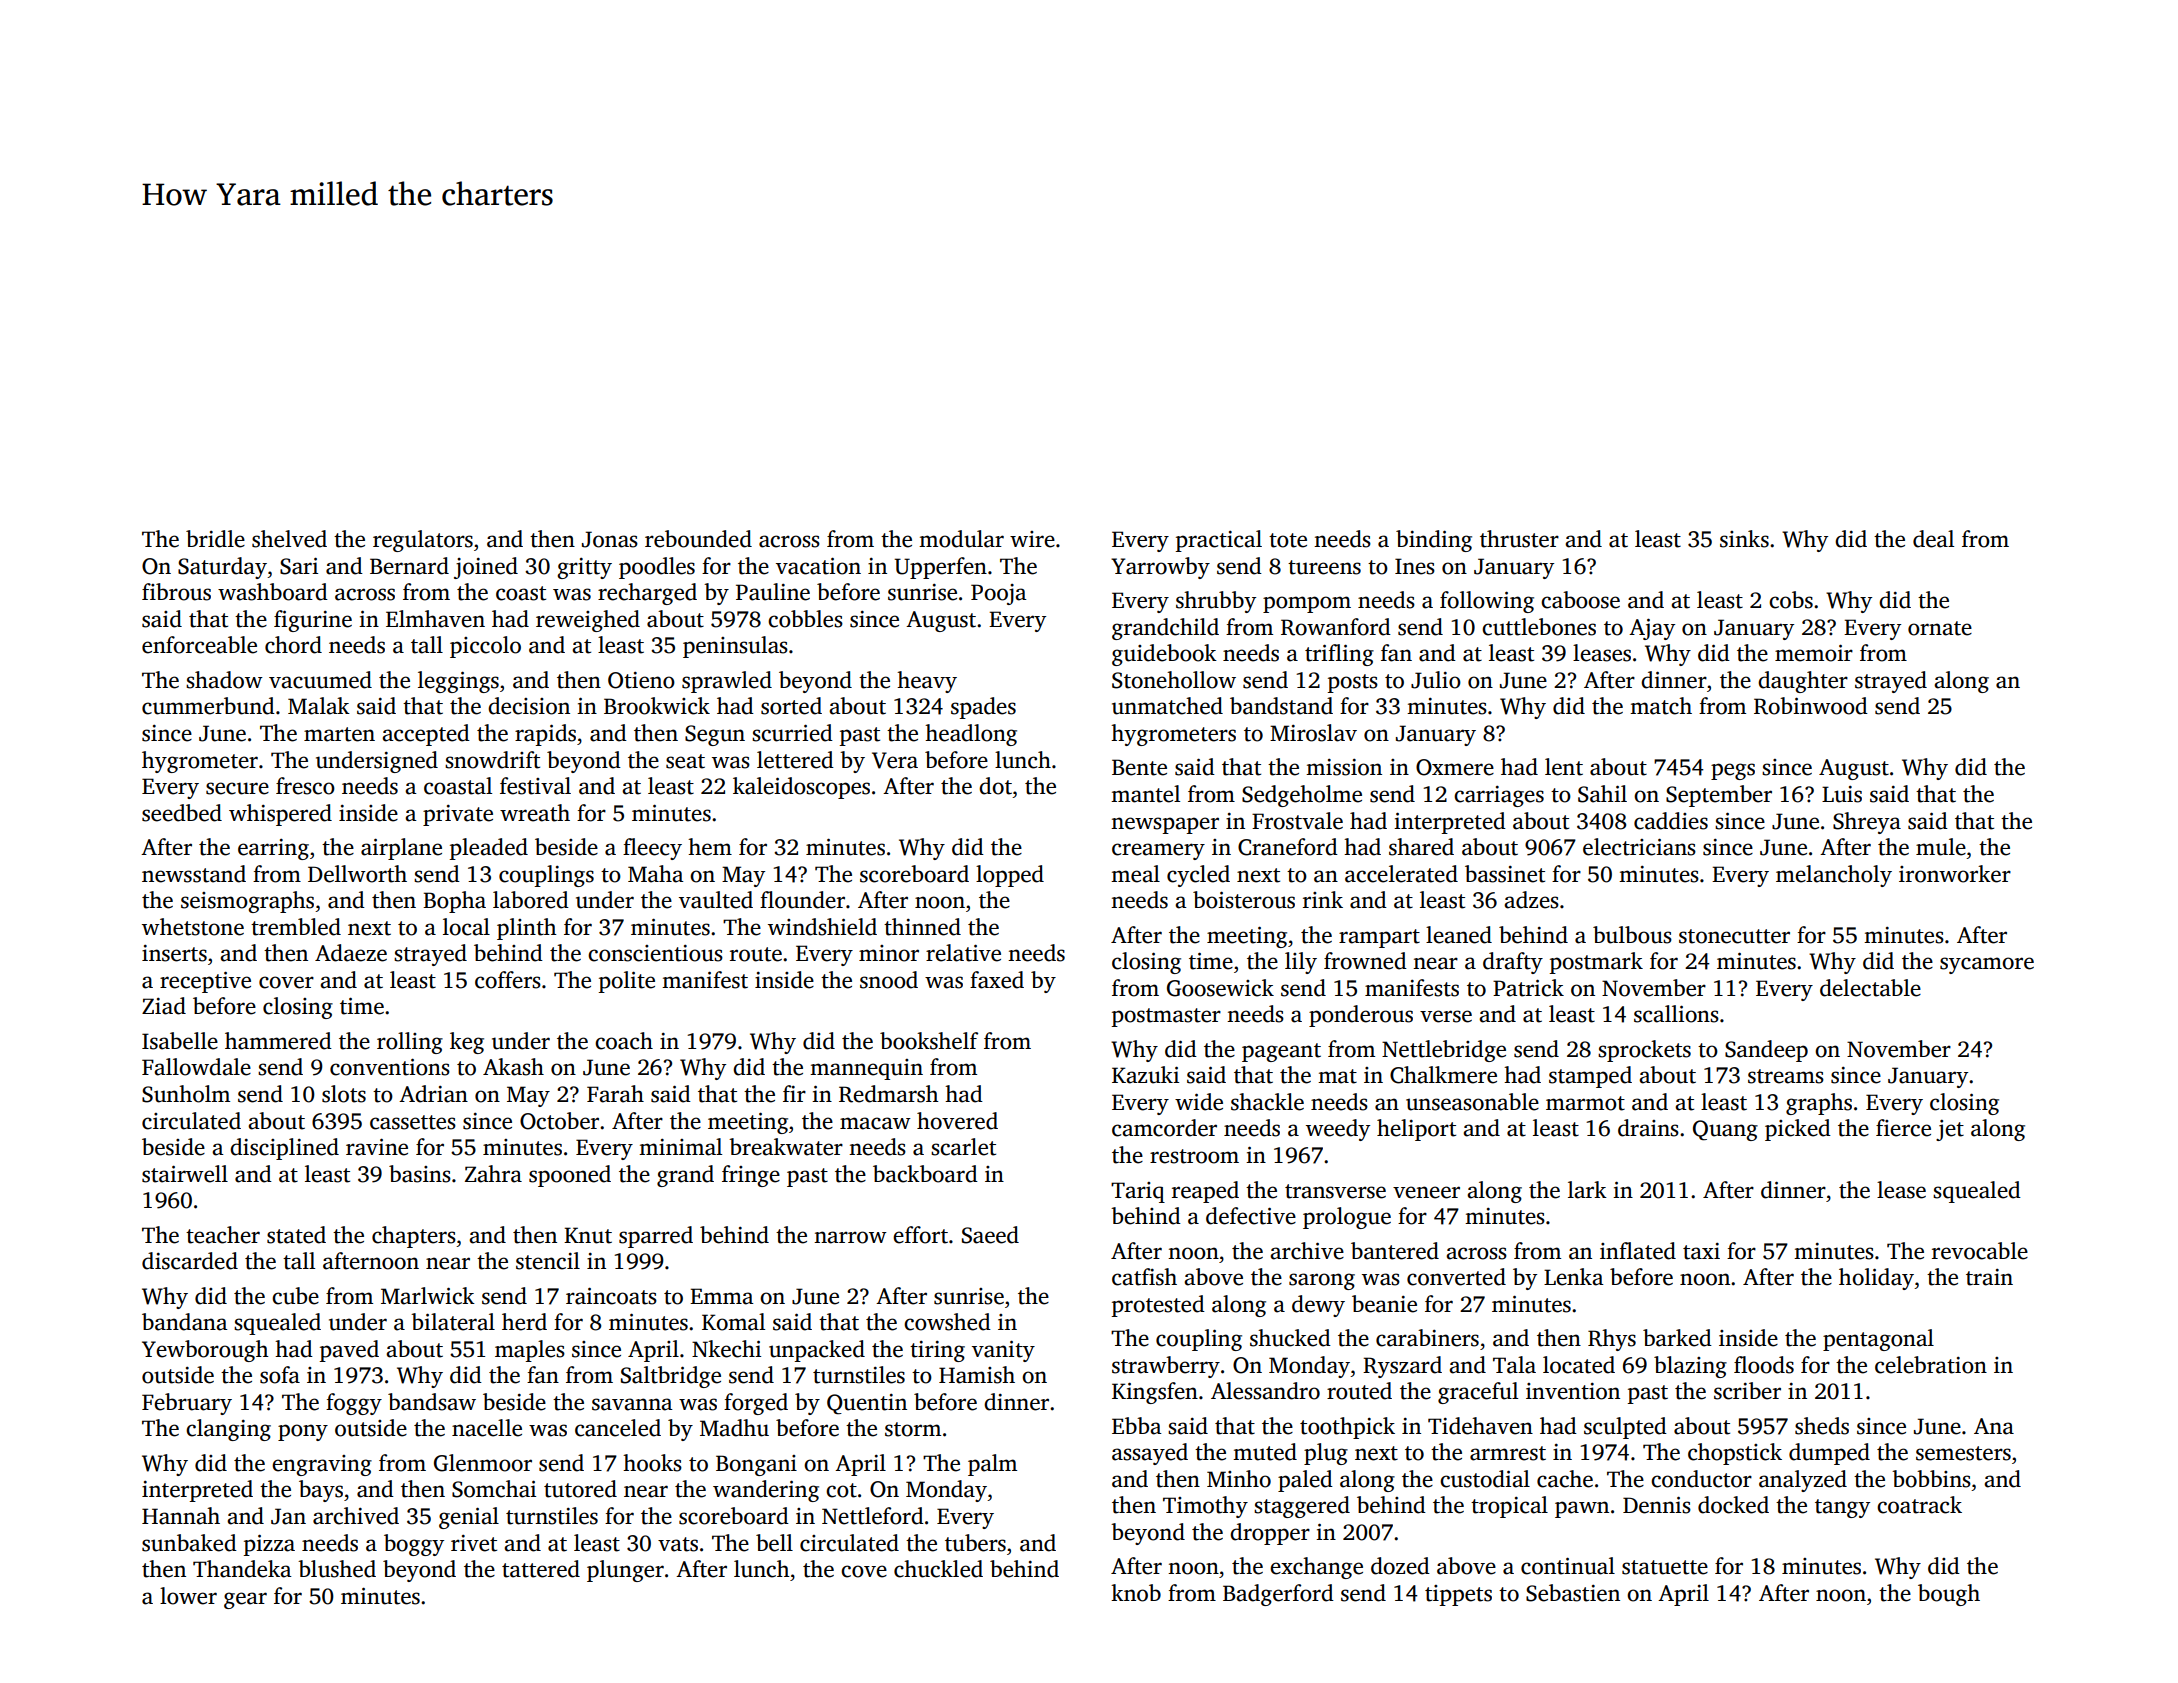  Describe the element at coordinates (1480, 1426) in the screenshot. I see `Tidehaven` at that location.
